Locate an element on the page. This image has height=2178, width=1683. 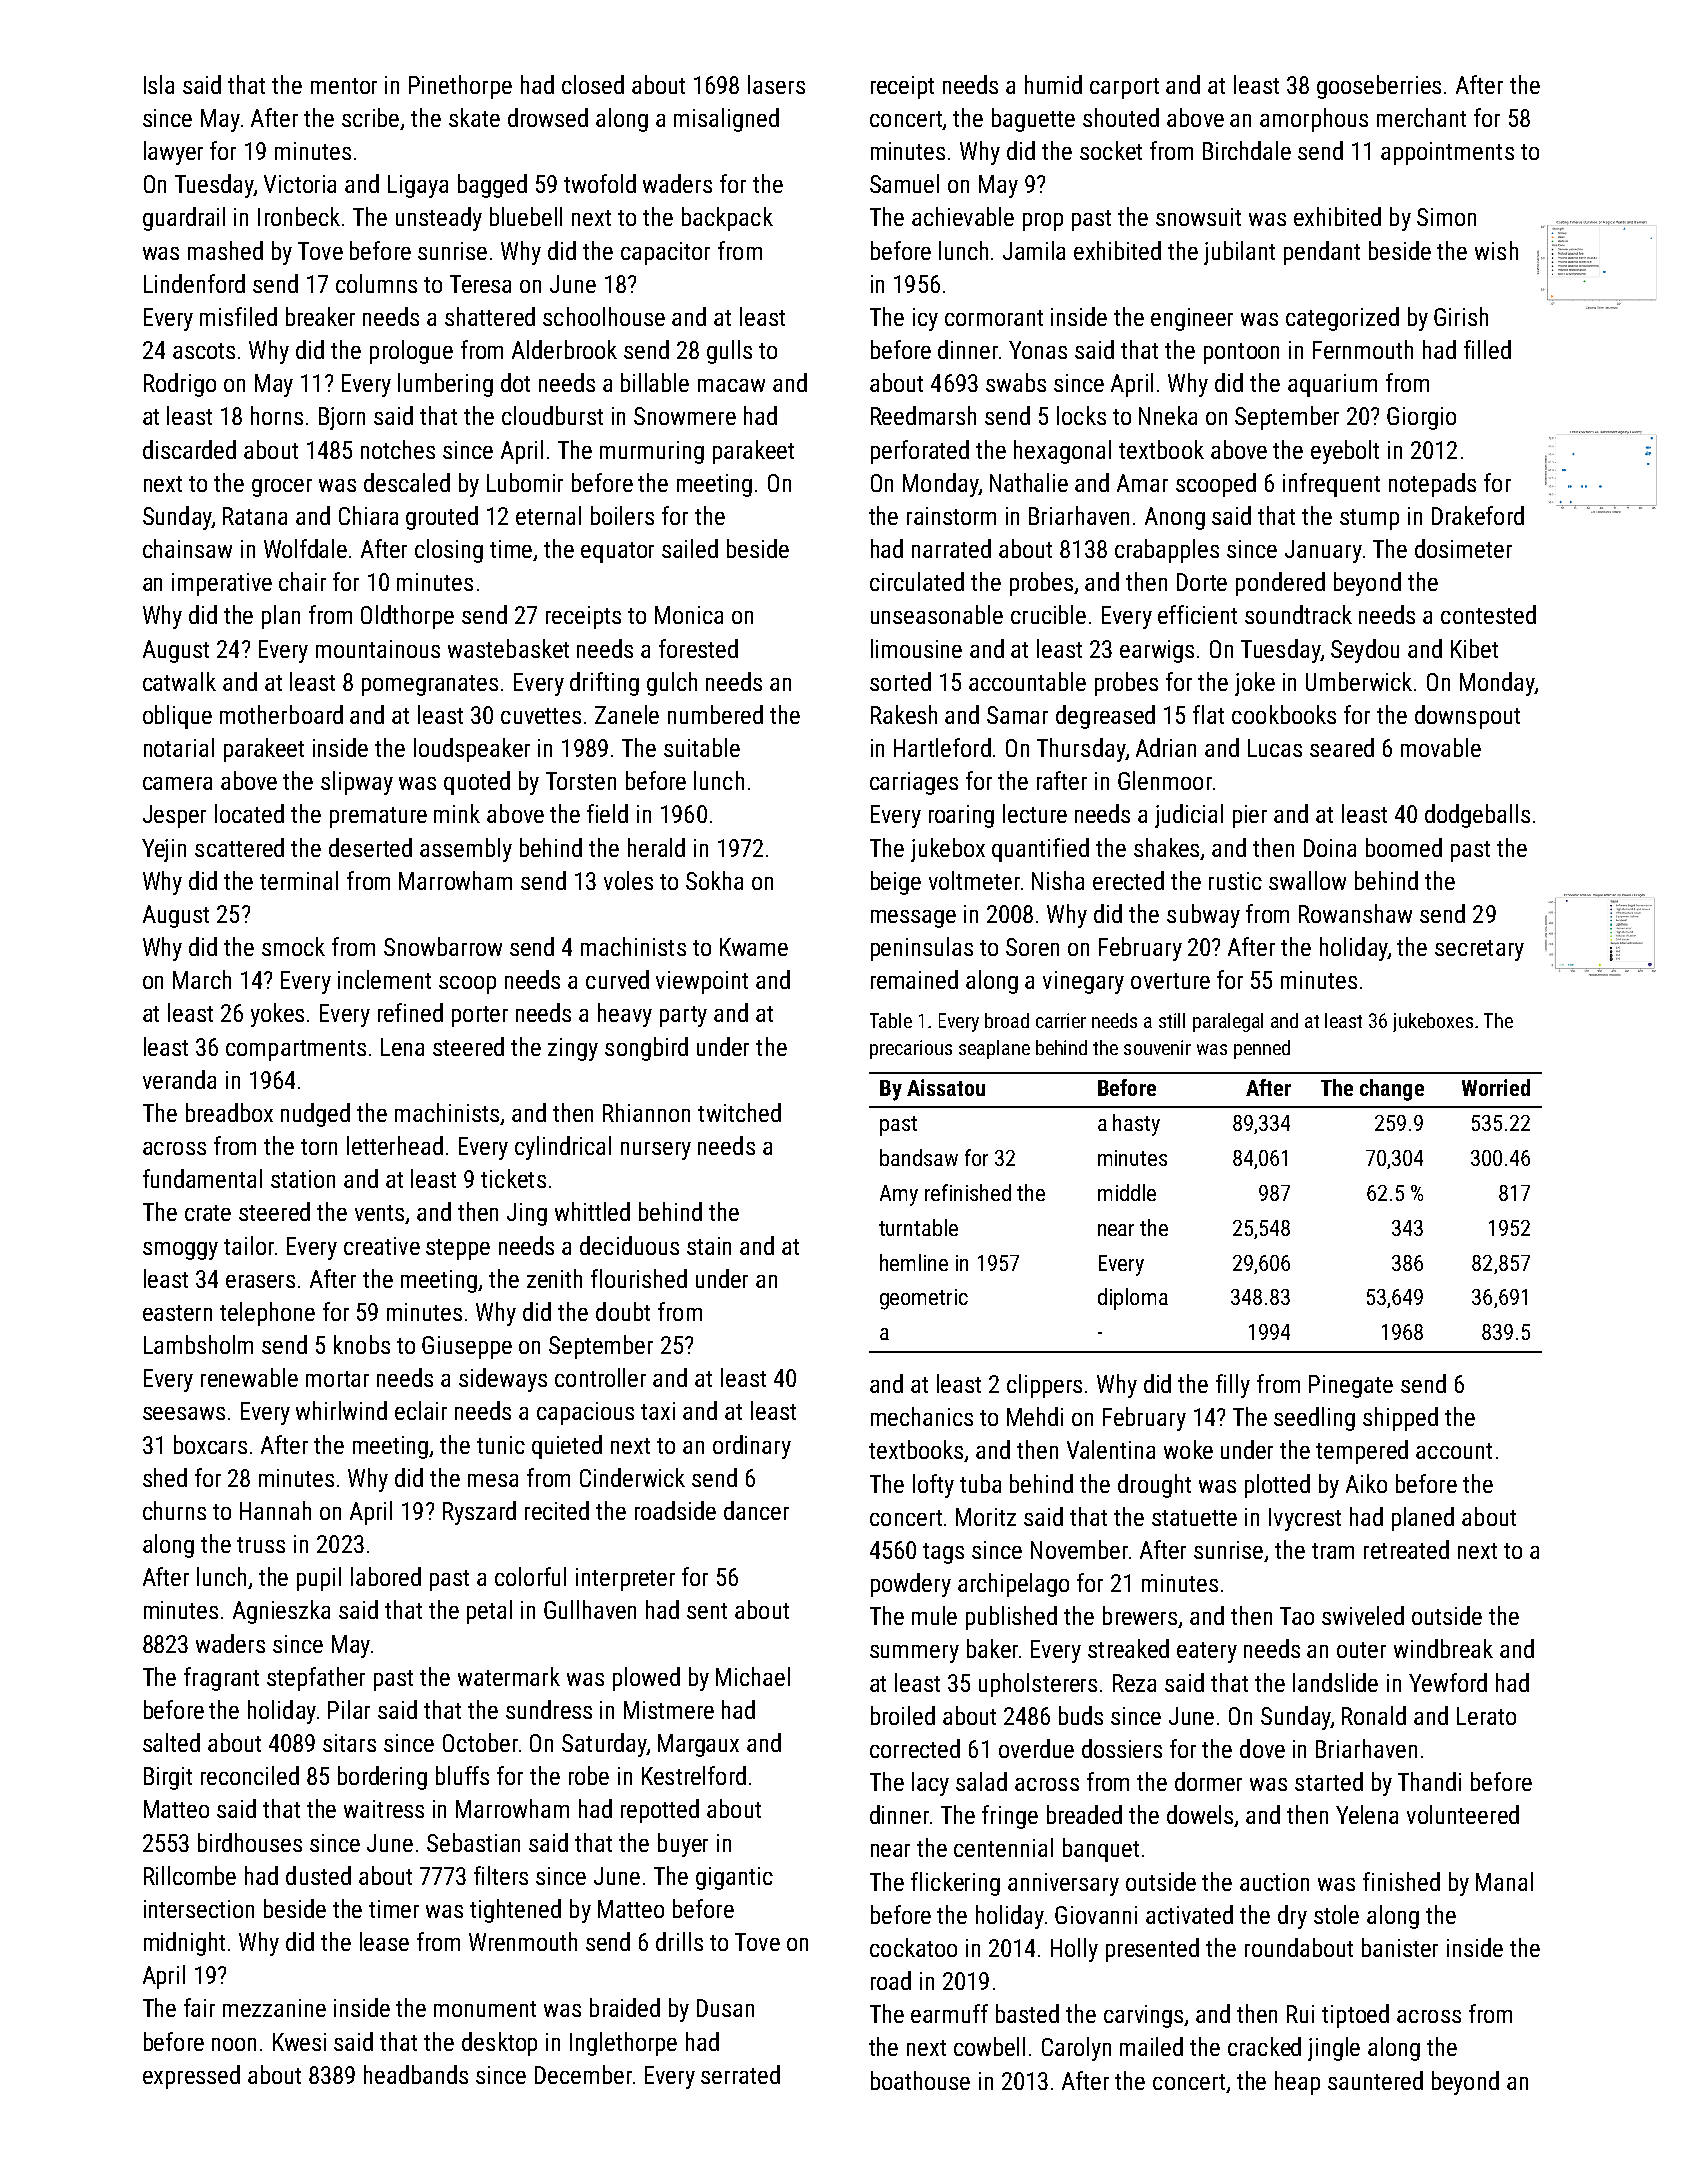
headbands is located at coordinates (416, 2074).
